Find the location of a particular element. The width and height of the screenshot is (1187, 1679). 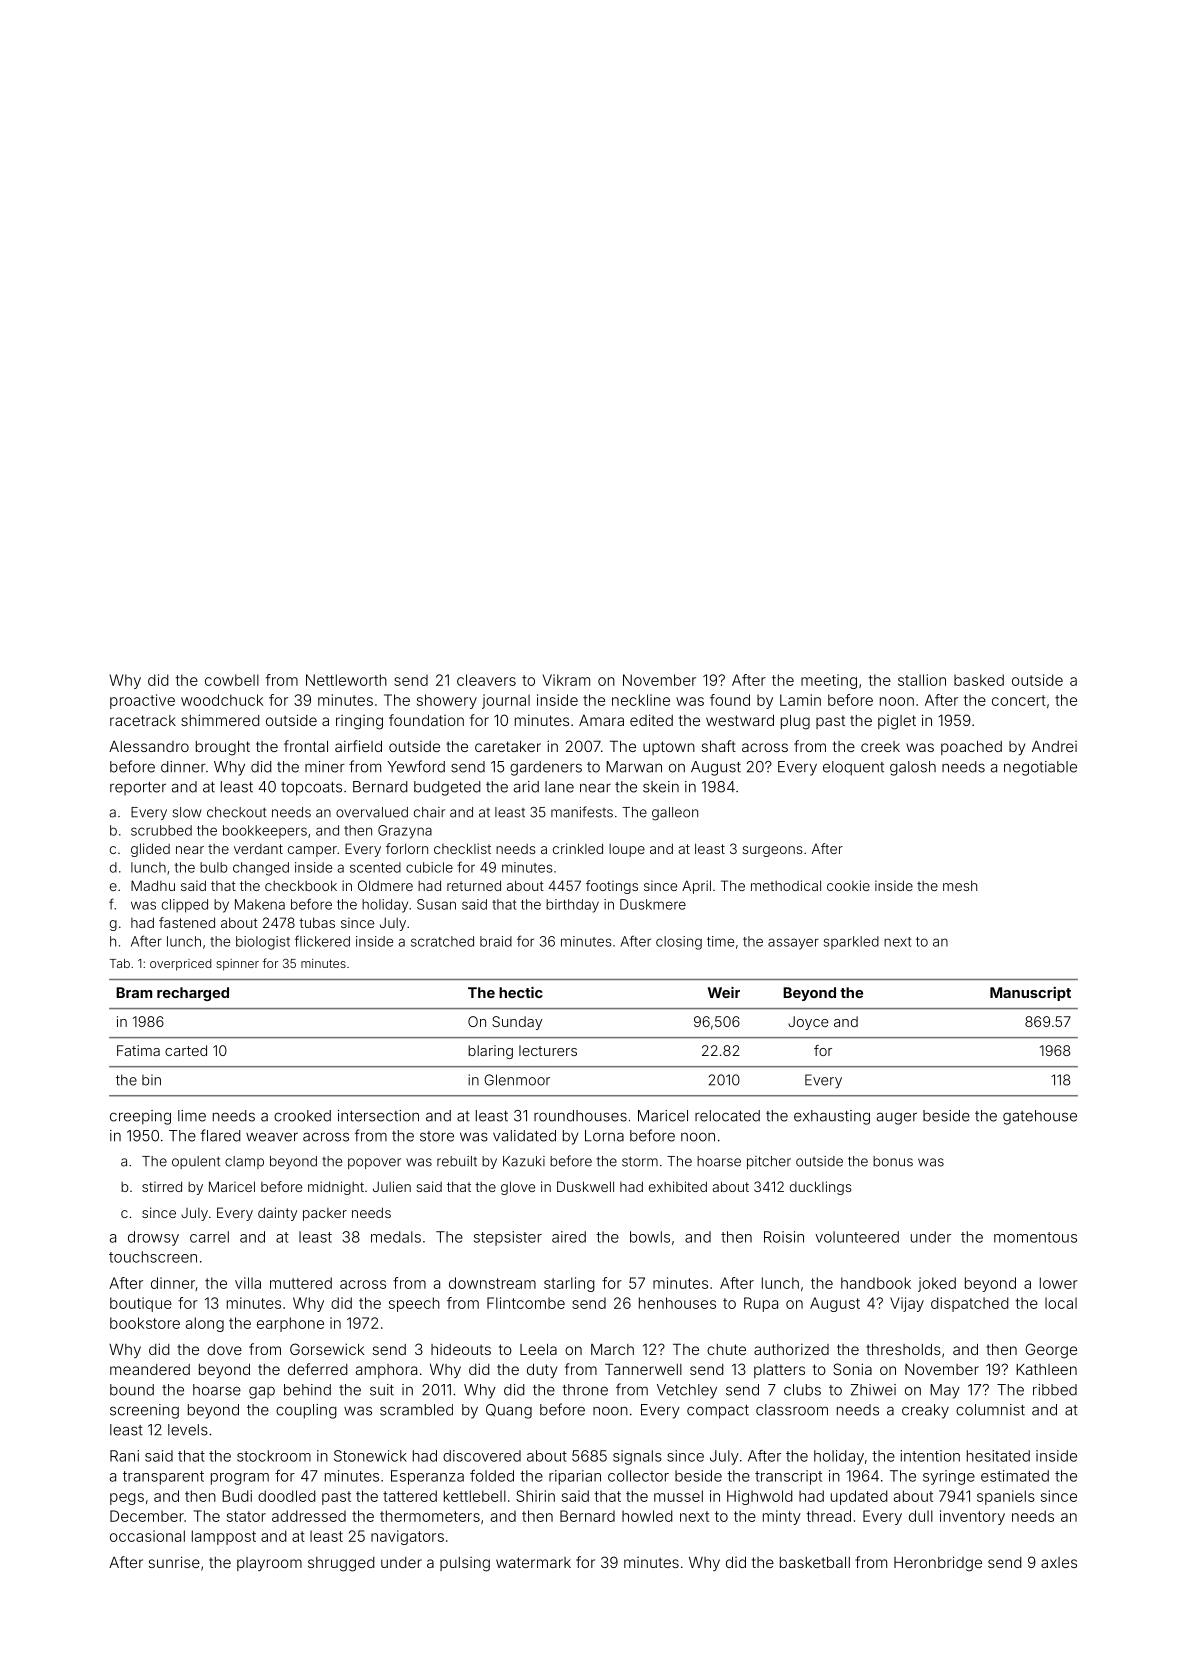

April is located at coordinates (696, 887).
